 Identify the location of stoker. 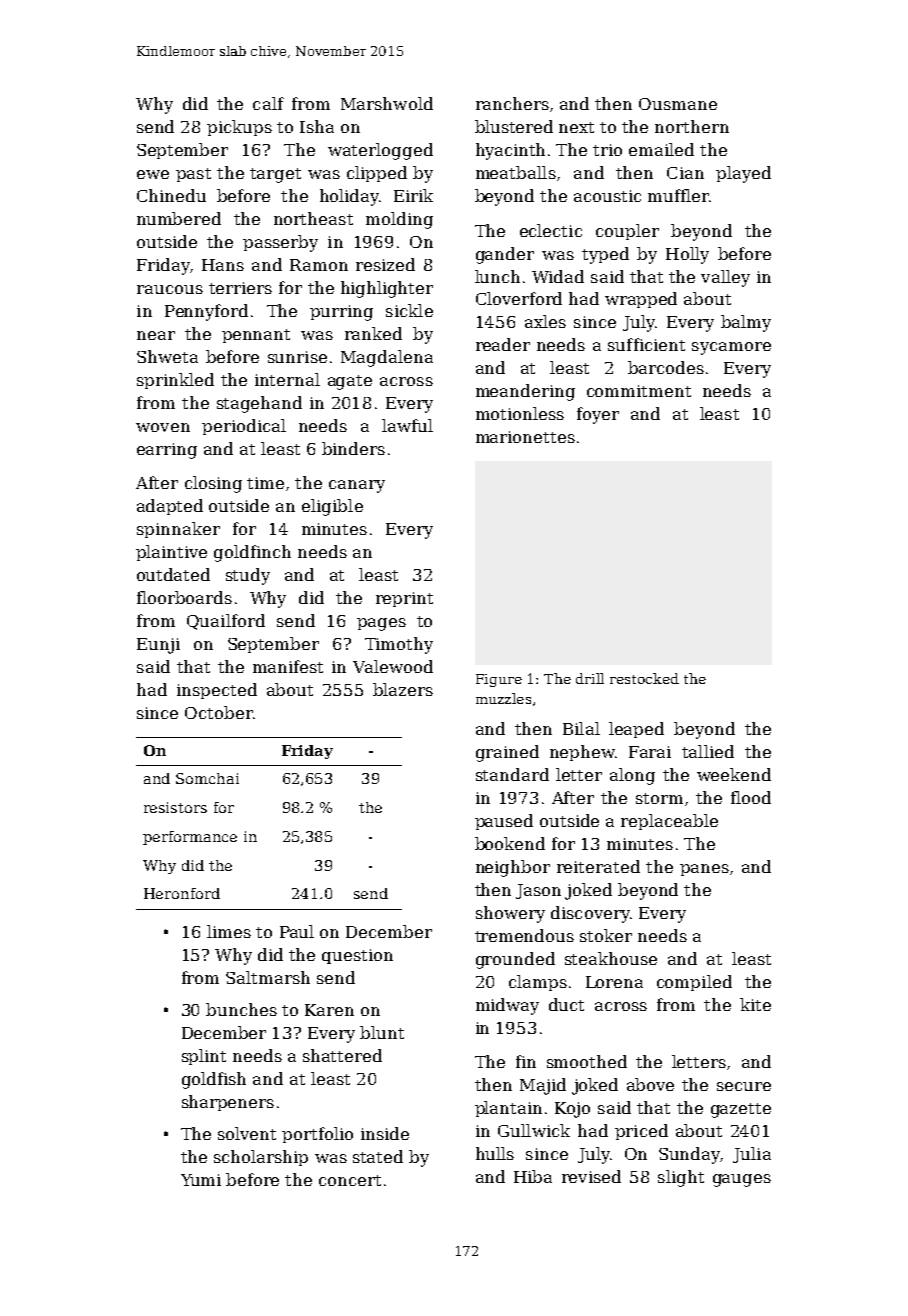
(606, 935).
